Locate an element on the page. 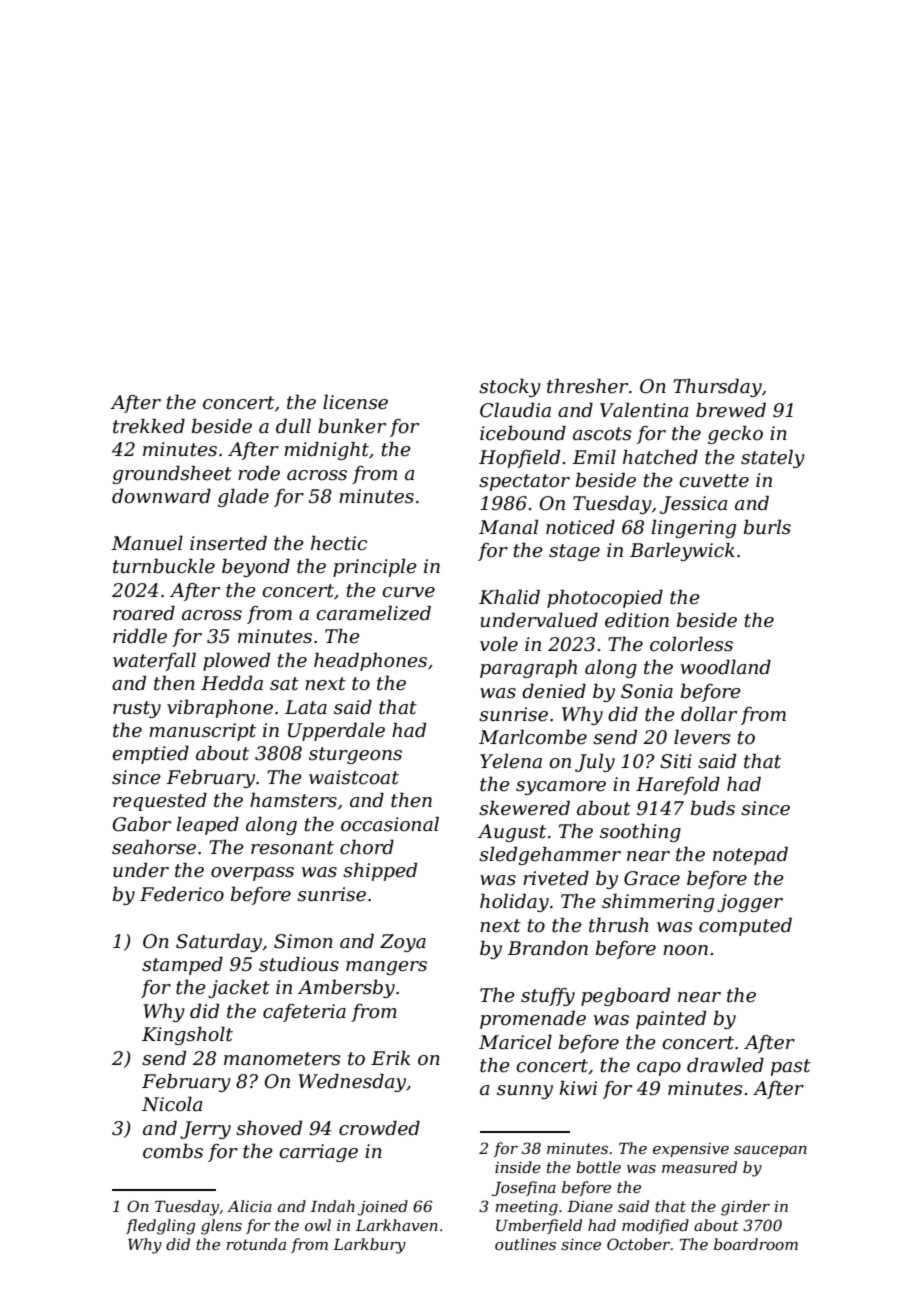 Image resolution: width=924 pixels, height=1311 pixels. Zoya is located at coordinates (403, 943).
